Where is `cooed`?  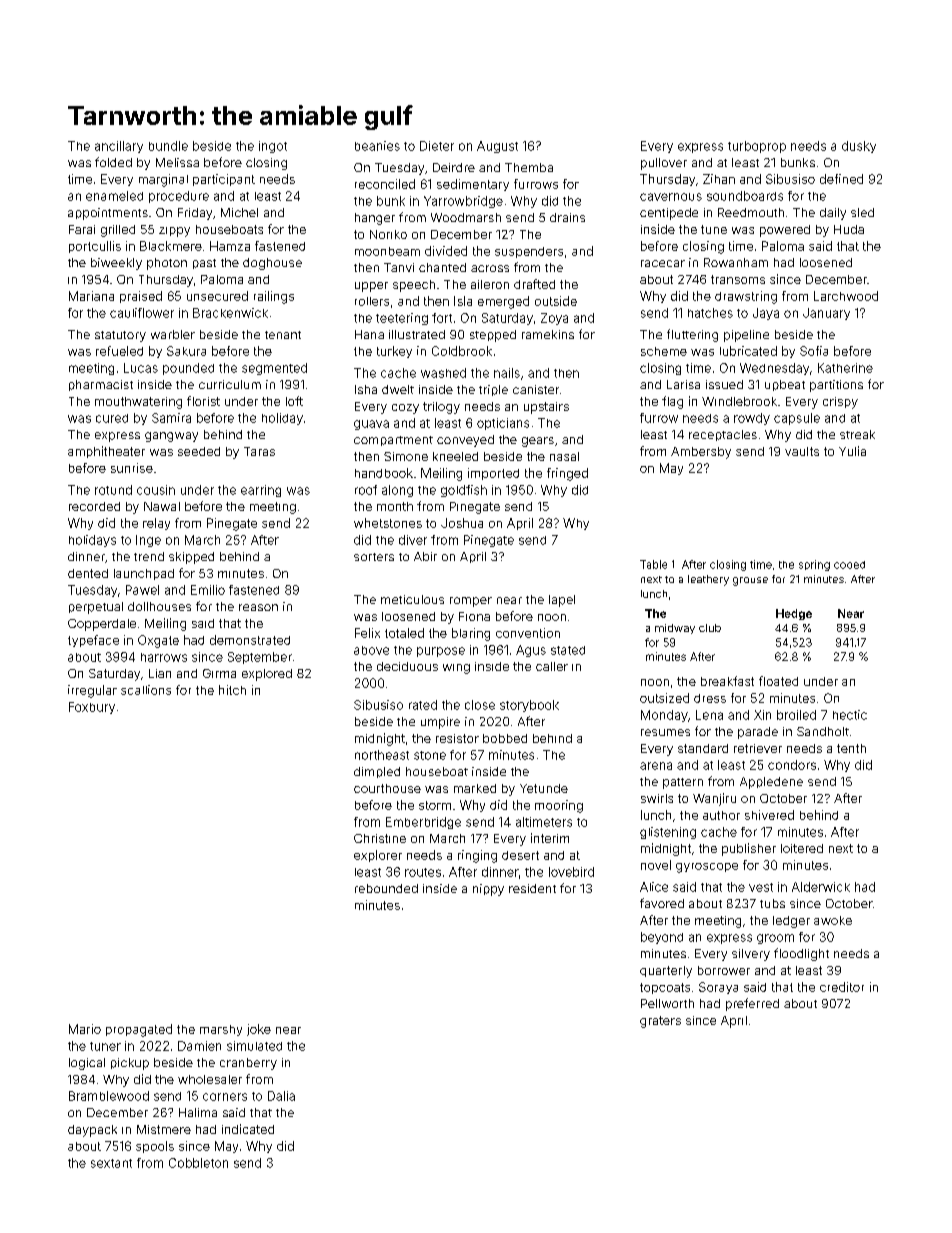 cooed is located at coordinates (849, 565).
